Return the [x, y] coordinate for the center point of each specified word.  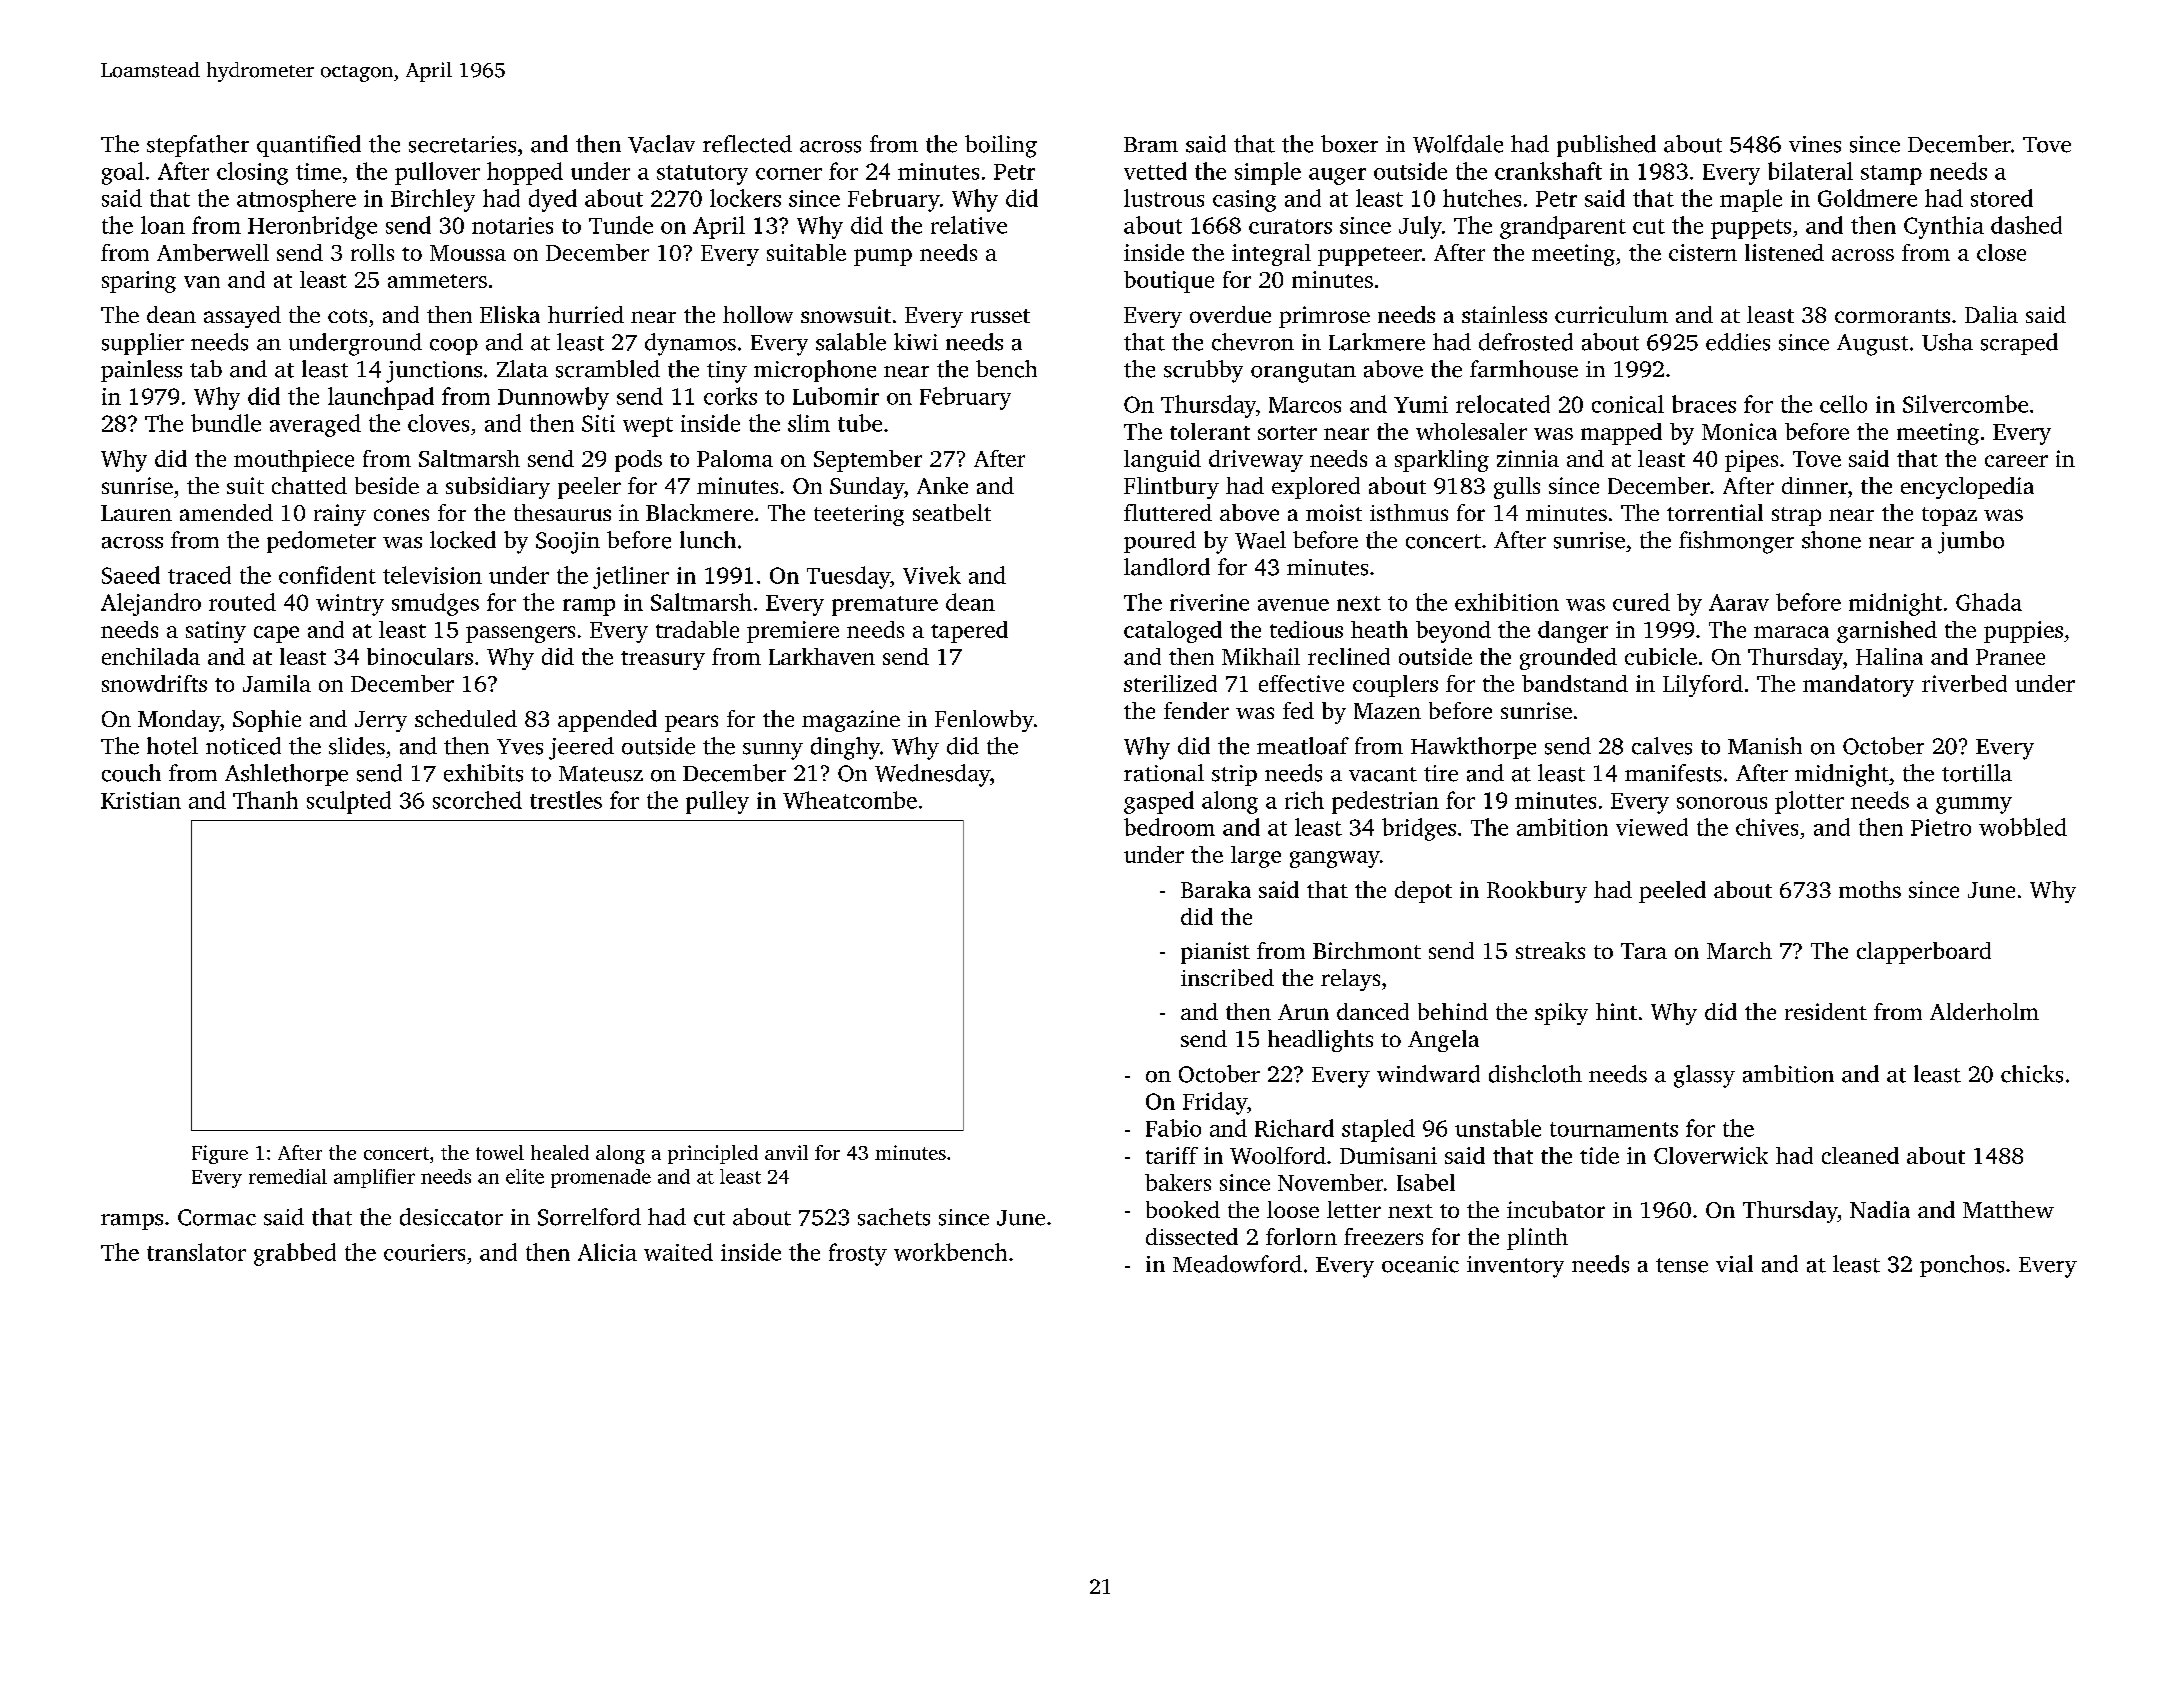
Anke [942, 485]
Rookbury [1537, 892]
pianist [1215, 953]
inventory [1515, 1267]
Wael [1260, 540]
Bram [1151, 145]
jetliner [631, 577]
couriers [424, 1252]
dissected [1192, 1236]
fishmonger [1736, 542]
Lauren [136, 513]
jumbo [1971, 542]
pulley [717, 802]
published [1606, 146]
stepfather [198, 146]
